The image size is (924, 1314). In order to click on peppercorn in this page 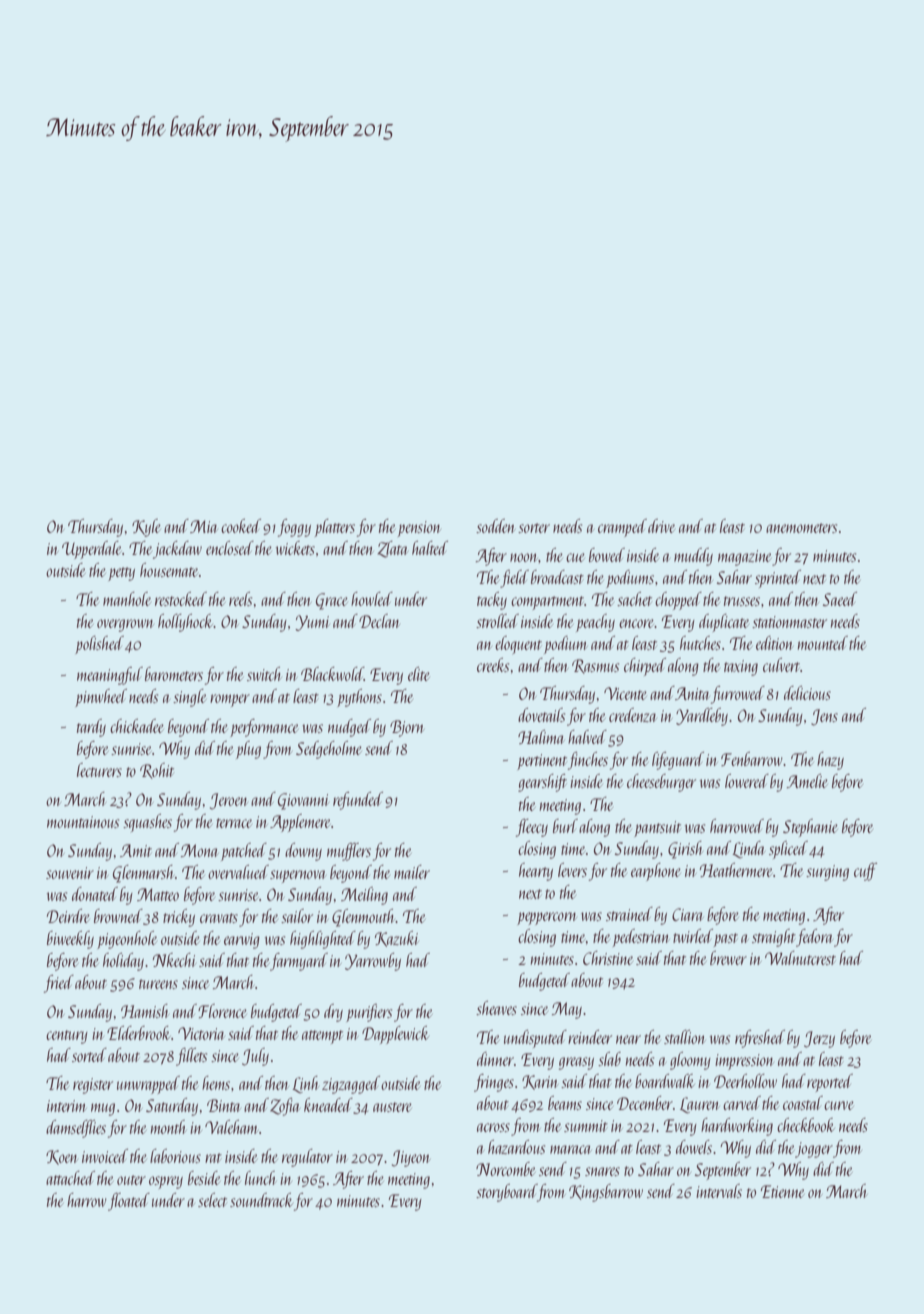, I will do `click(546, 918)`.
